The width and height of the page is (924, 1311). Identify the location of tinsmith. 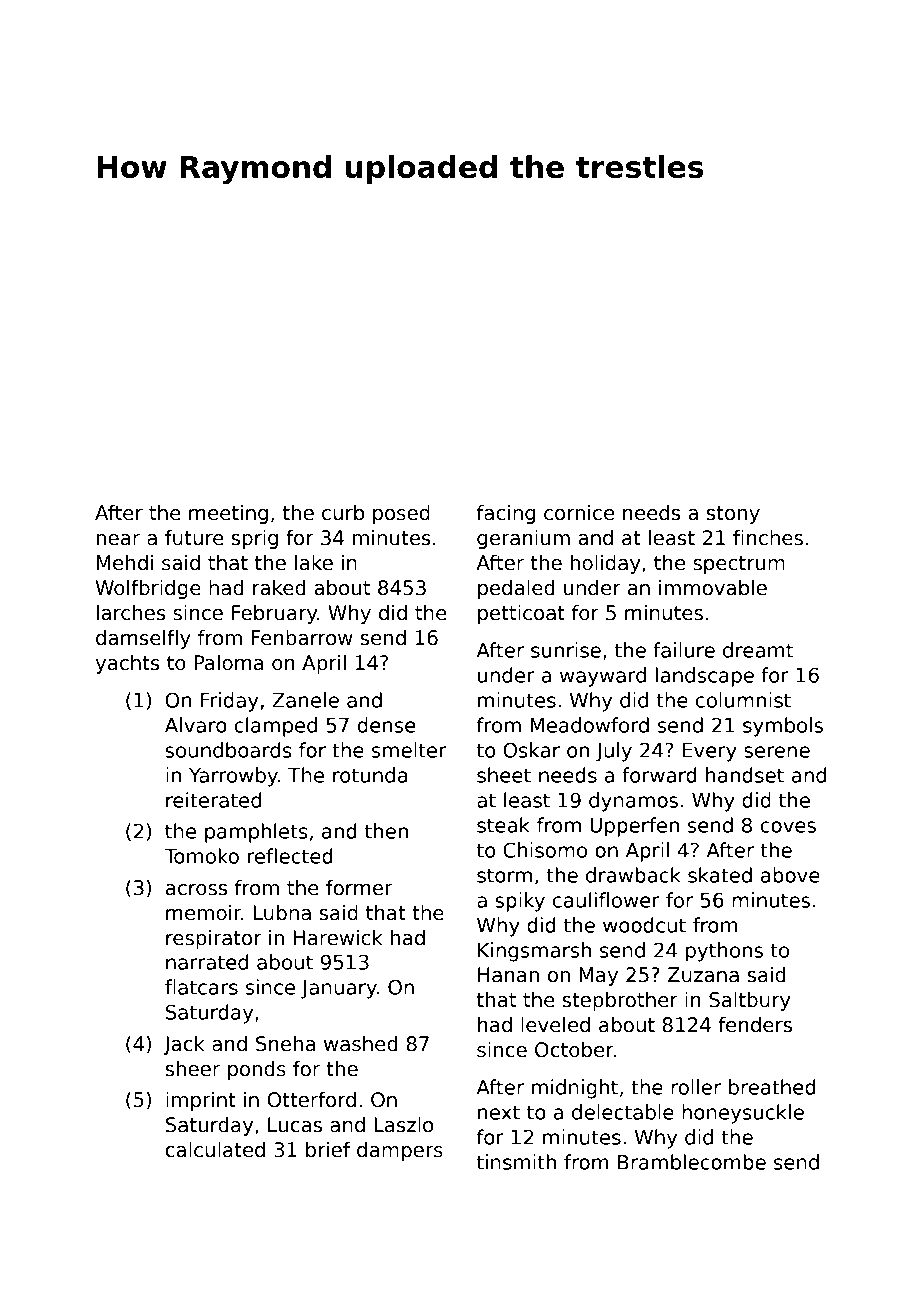
(516, 1162).
